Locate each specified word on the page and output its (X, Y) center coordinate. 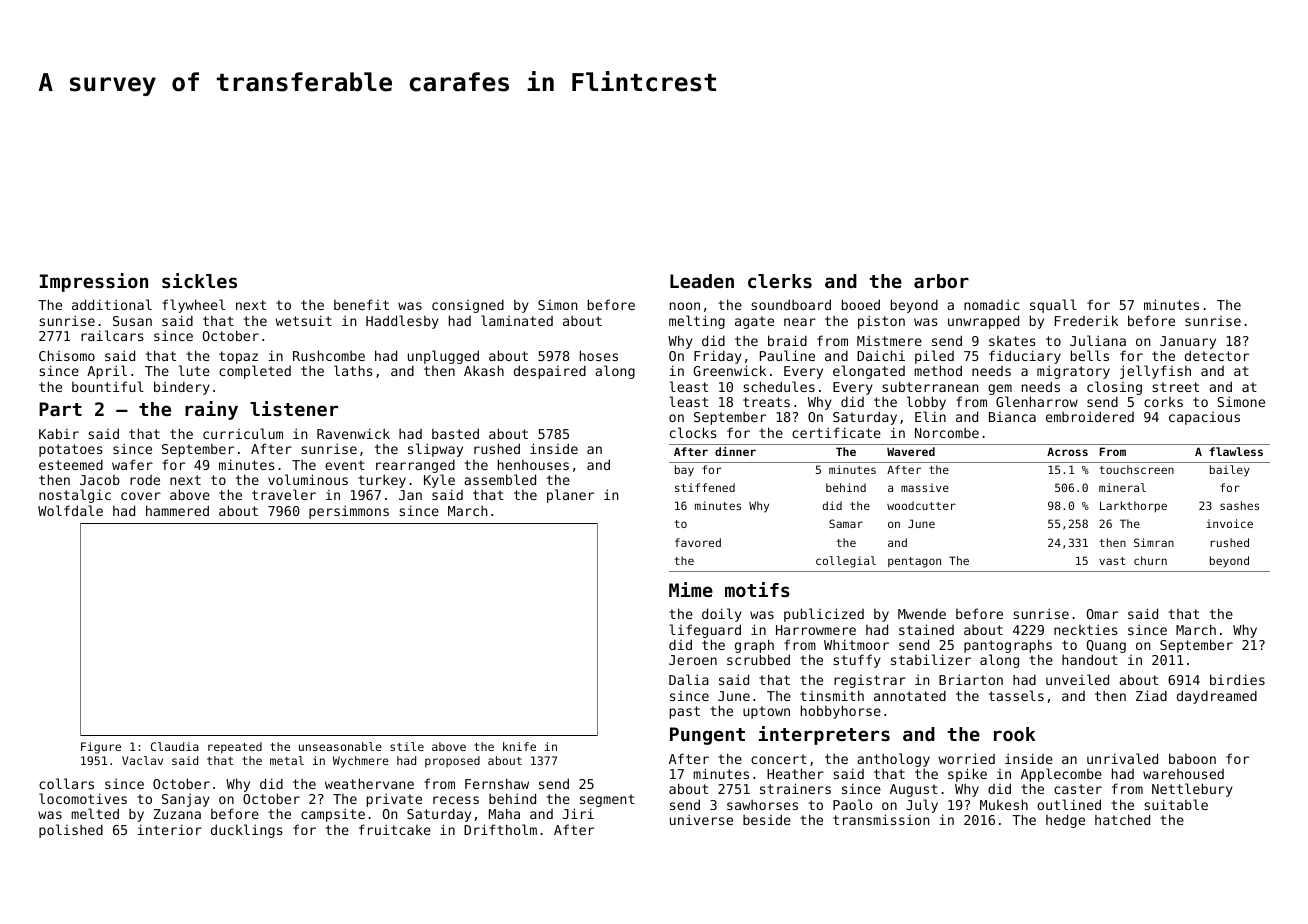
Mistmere (889, 340)
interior (169, 829)
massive (925, 487)
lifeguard (705, 631)
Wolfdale (70, 510)
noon (685, 306)
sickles (199, 280)
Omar (1102, 614)
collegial (846, 562)
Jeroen (693, 660)
